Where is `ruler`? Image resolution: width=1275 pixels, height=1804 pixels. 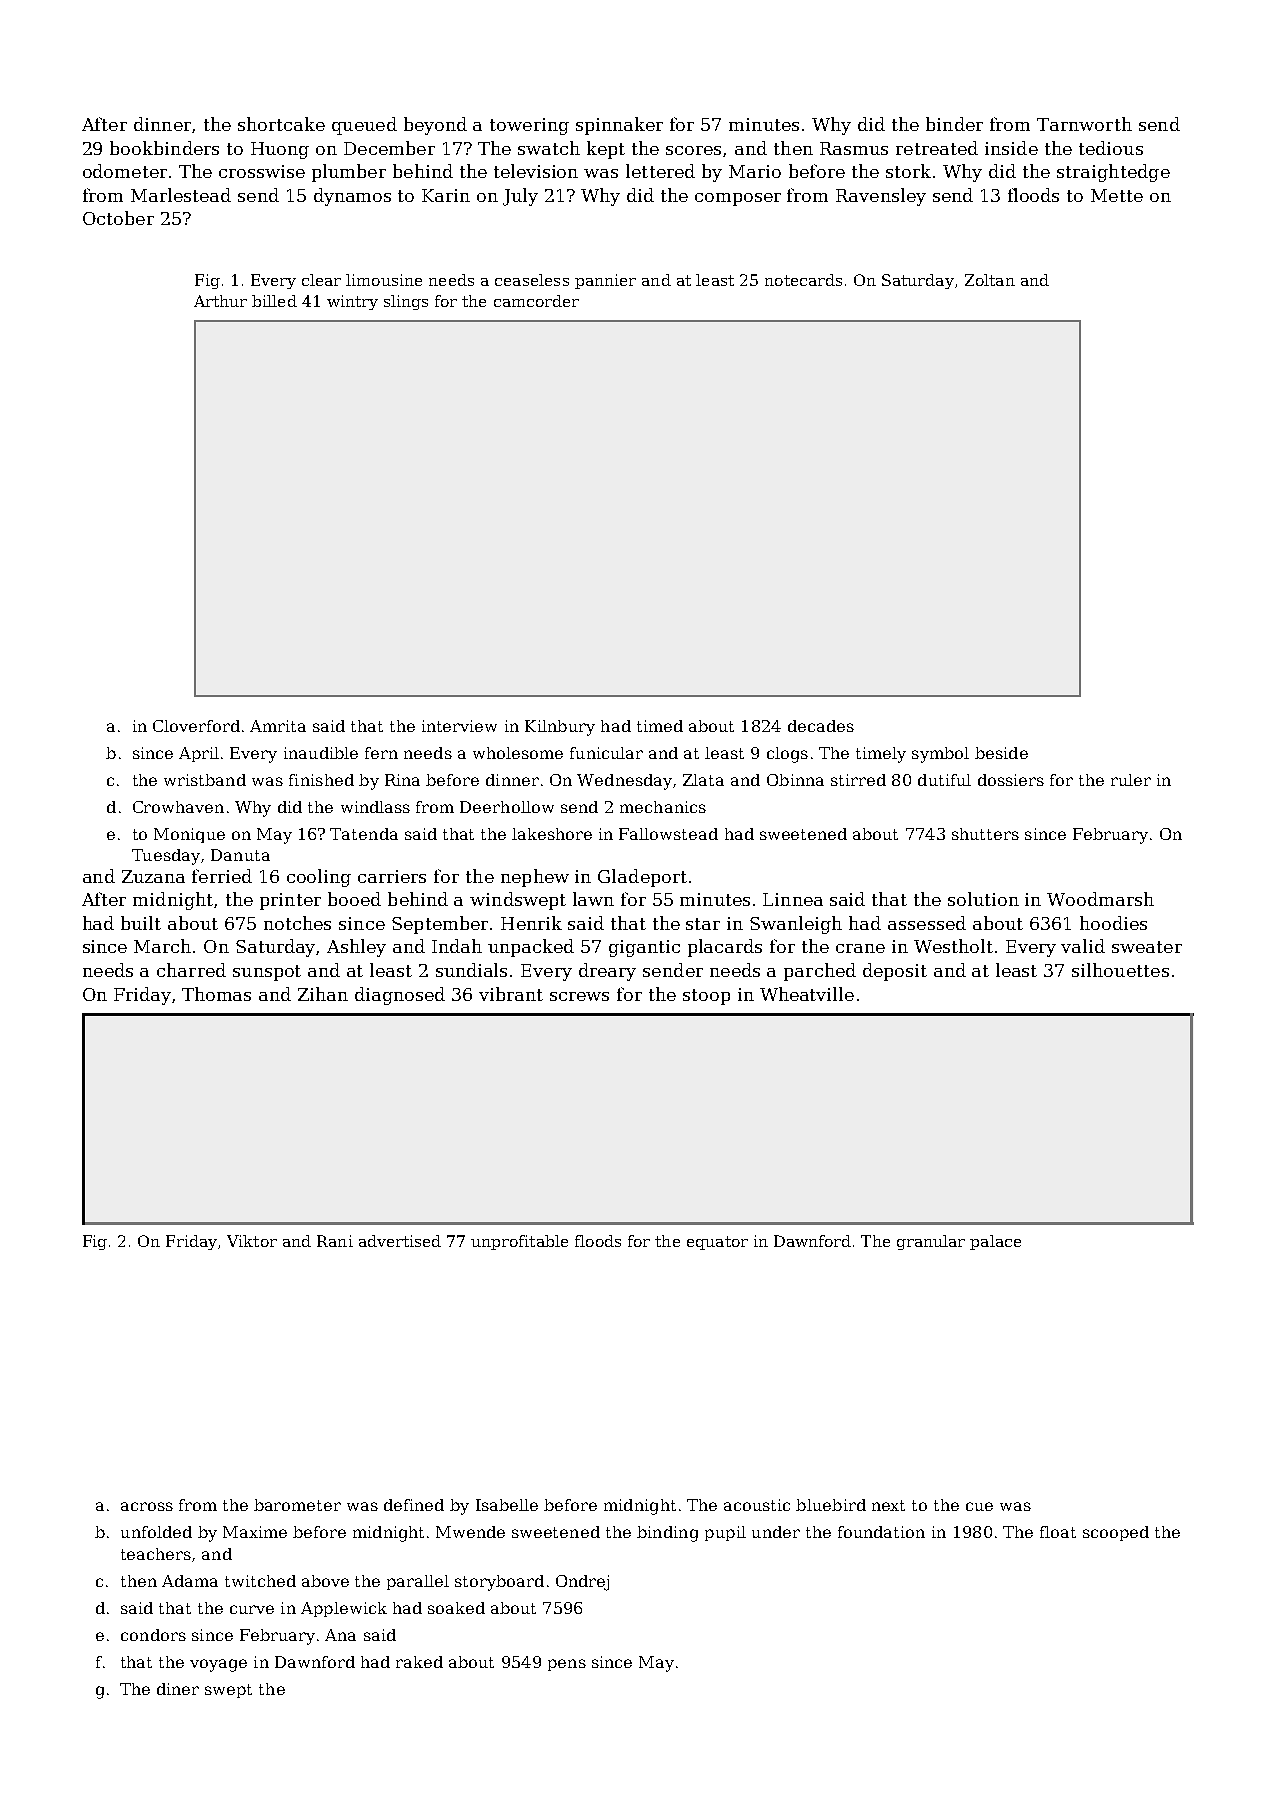 ruler is located at coordinates (1131, 780).
